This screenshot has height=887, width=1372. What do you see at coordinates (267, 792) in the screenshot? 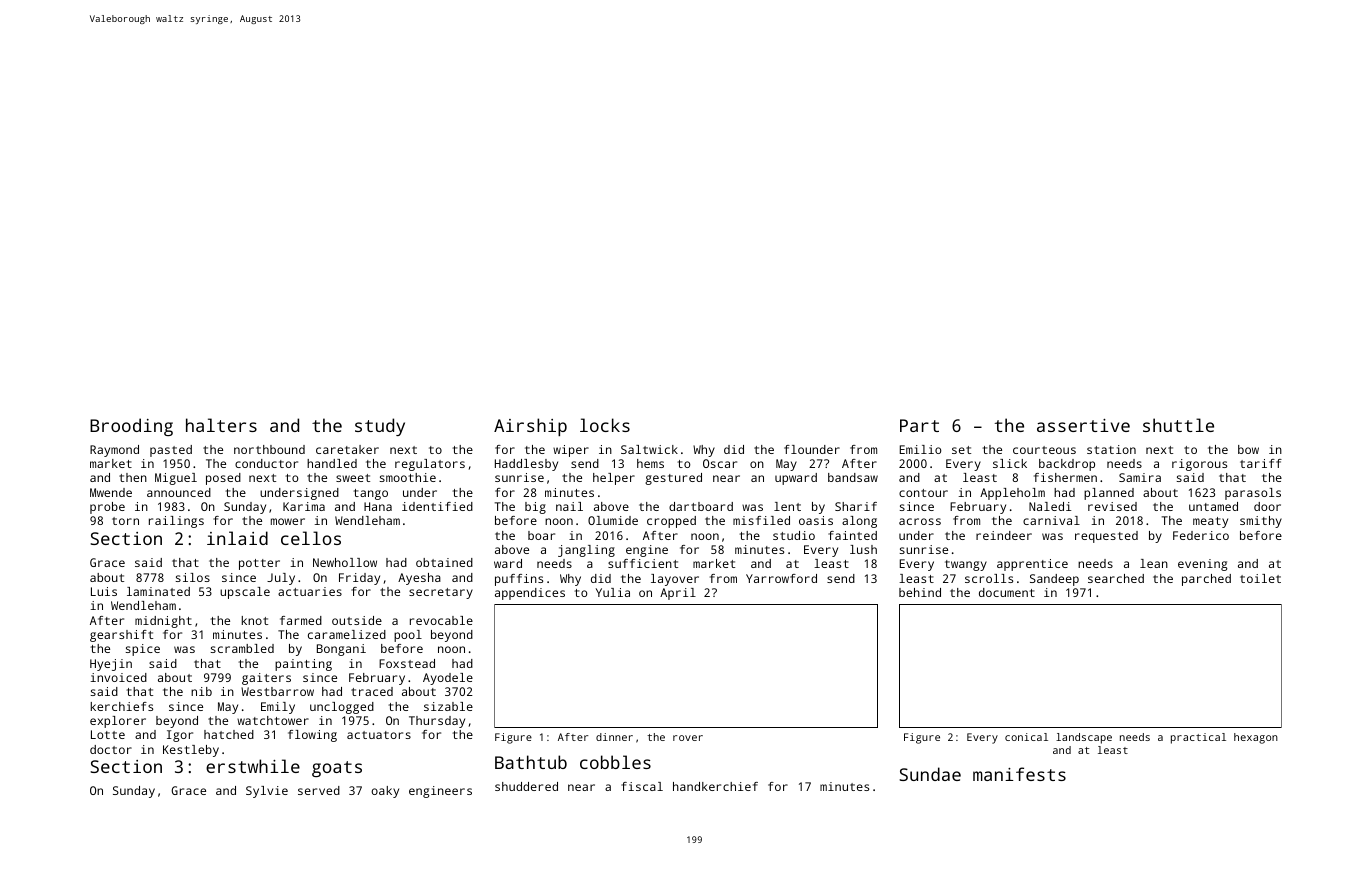
I see `Sylvie` at bounding box center [267, 792].
